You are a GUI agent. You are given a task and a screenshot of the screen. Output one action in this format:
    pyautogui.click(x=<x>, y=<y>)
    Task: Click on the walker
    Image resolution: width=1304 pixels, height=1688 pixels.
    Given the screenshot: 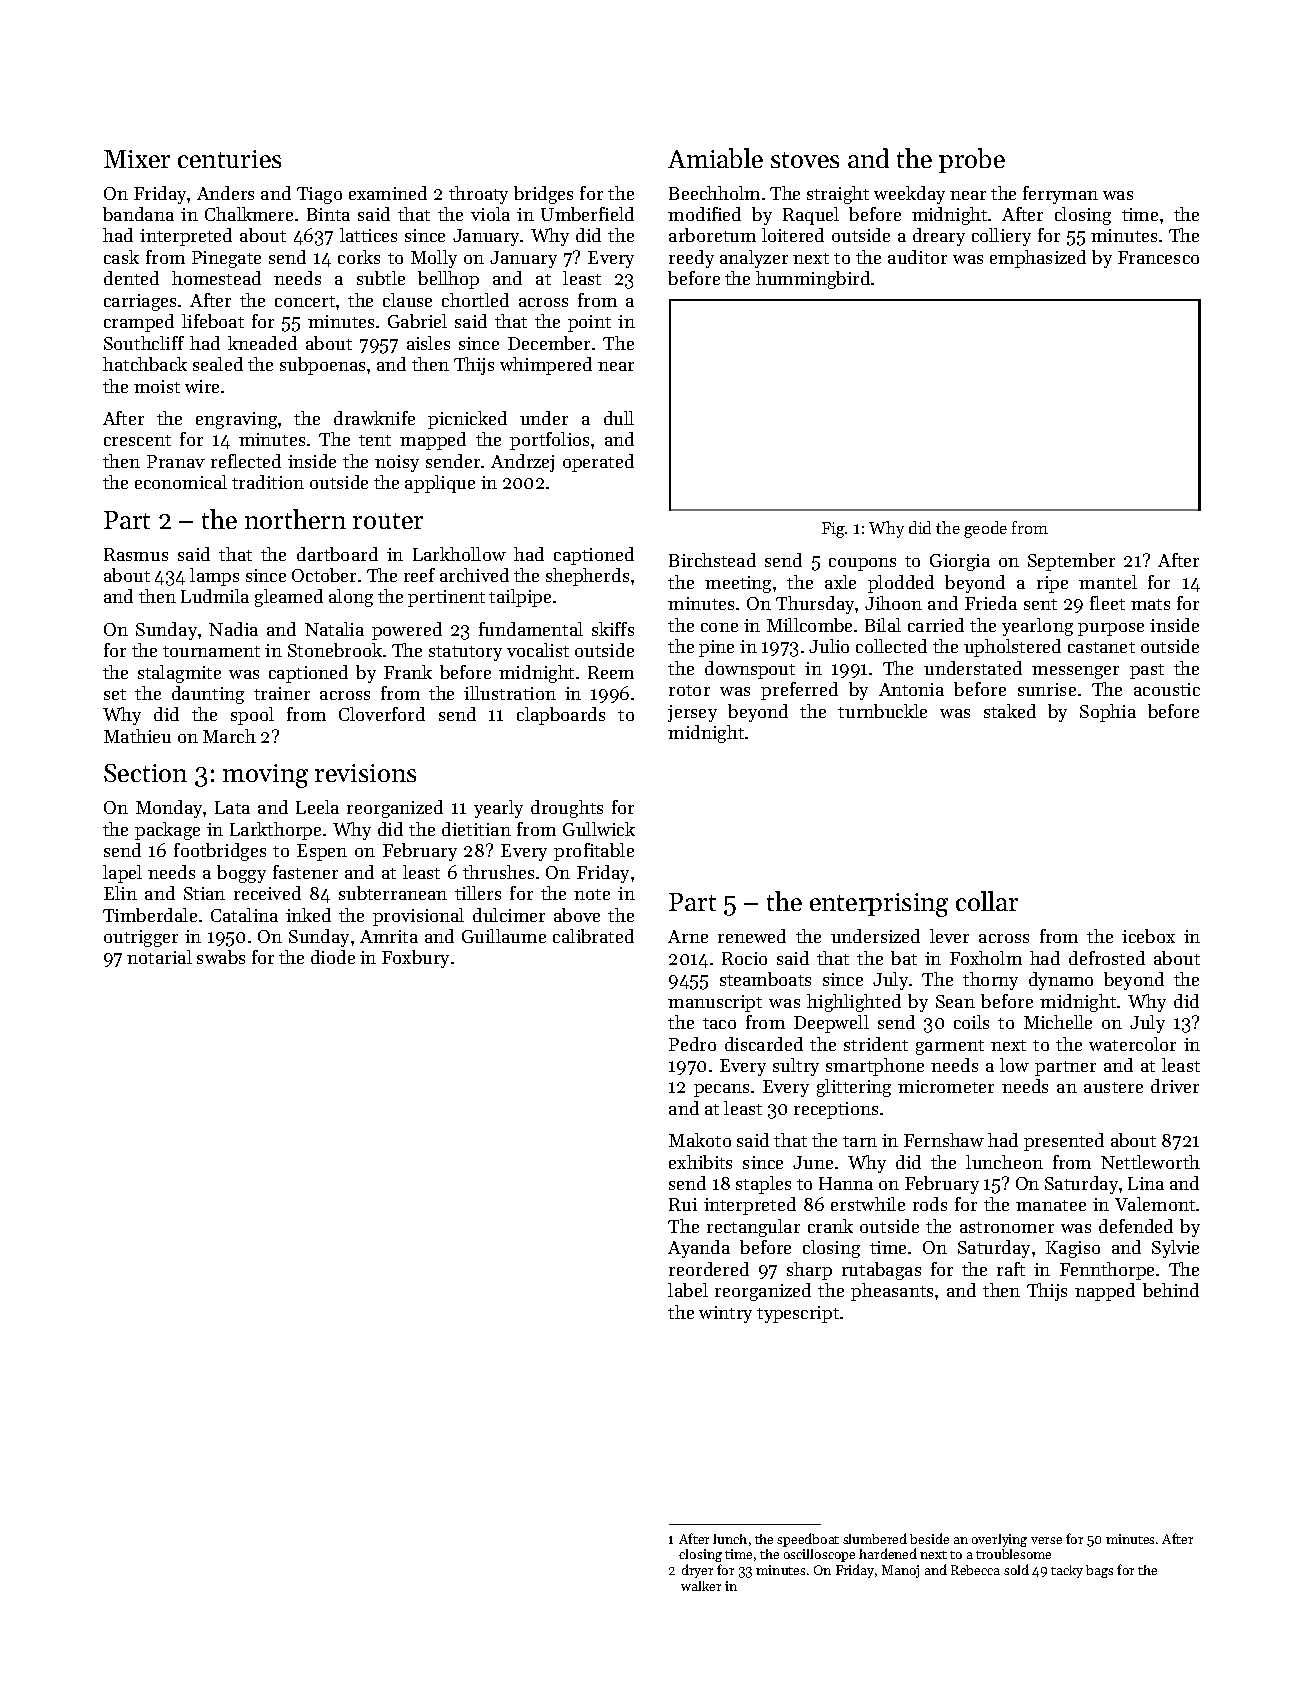 What is the action you would take?
    pyautogui.click(x=701, y=1586)
